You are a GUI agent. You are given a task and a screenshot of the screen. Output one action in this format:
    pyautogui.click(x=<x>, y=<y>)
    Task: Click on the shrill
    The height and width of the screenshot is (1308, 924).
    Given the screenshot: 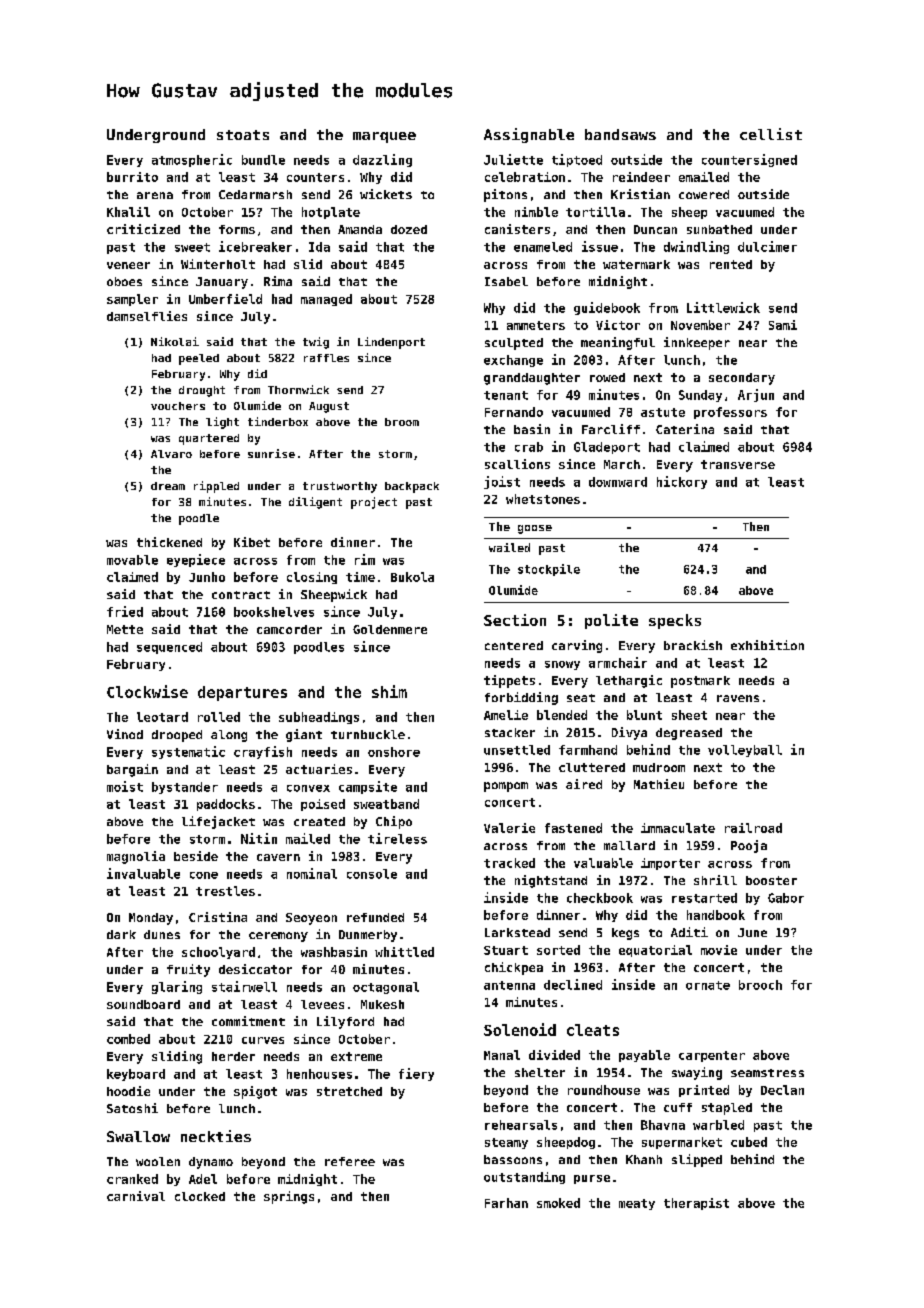 What is the action you would take?
    pyautogui.click(x=715, y=880)
